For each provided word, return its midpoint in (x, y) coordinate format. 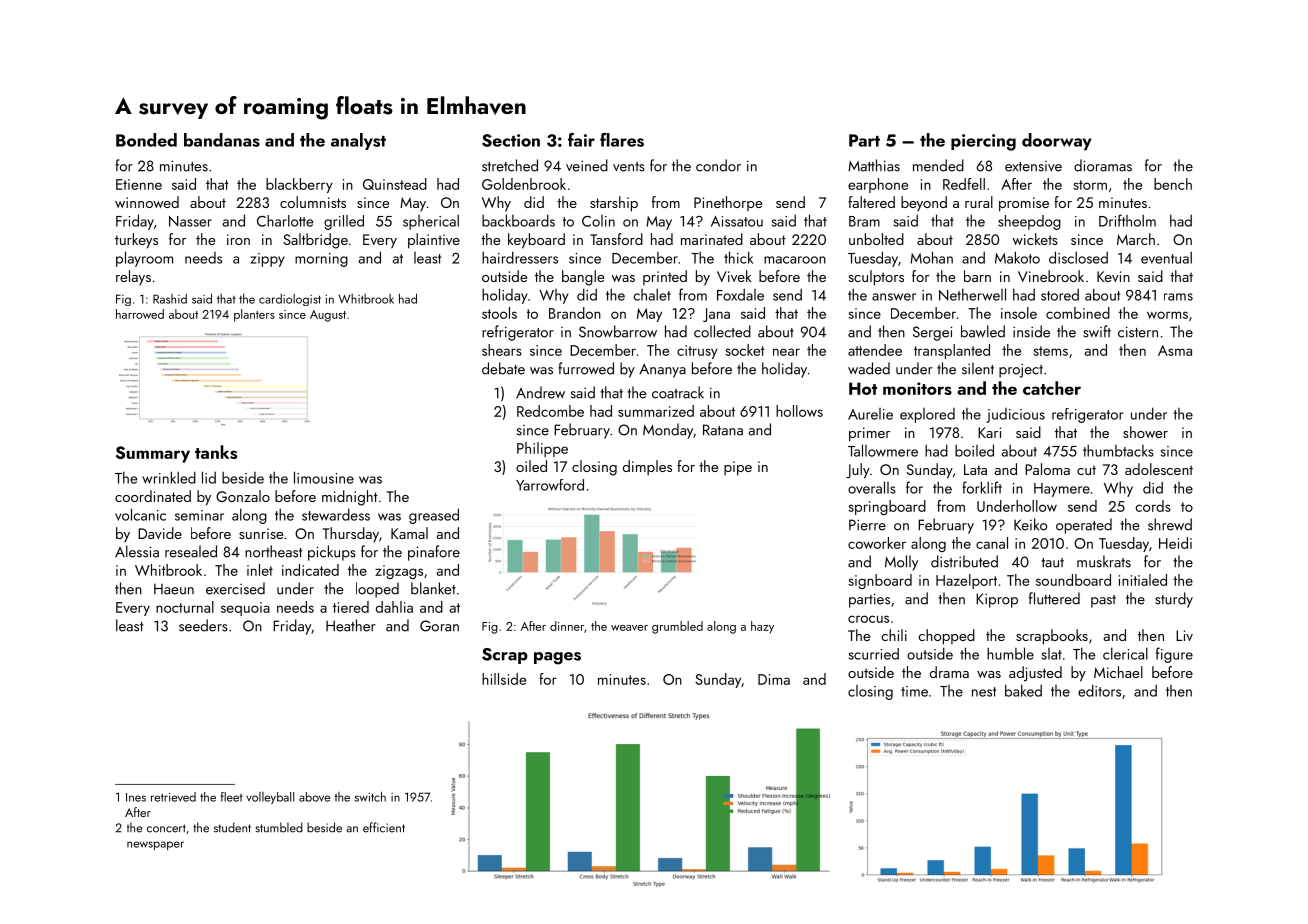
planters (254, 315)
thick (738, 257)
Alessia (137, 551)
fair (581, 140)
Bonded (146, 140)
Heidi (1175, 543)
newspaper (155, 845)
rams (1178, 297)
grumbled (677, 627)
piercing (983, 142)
